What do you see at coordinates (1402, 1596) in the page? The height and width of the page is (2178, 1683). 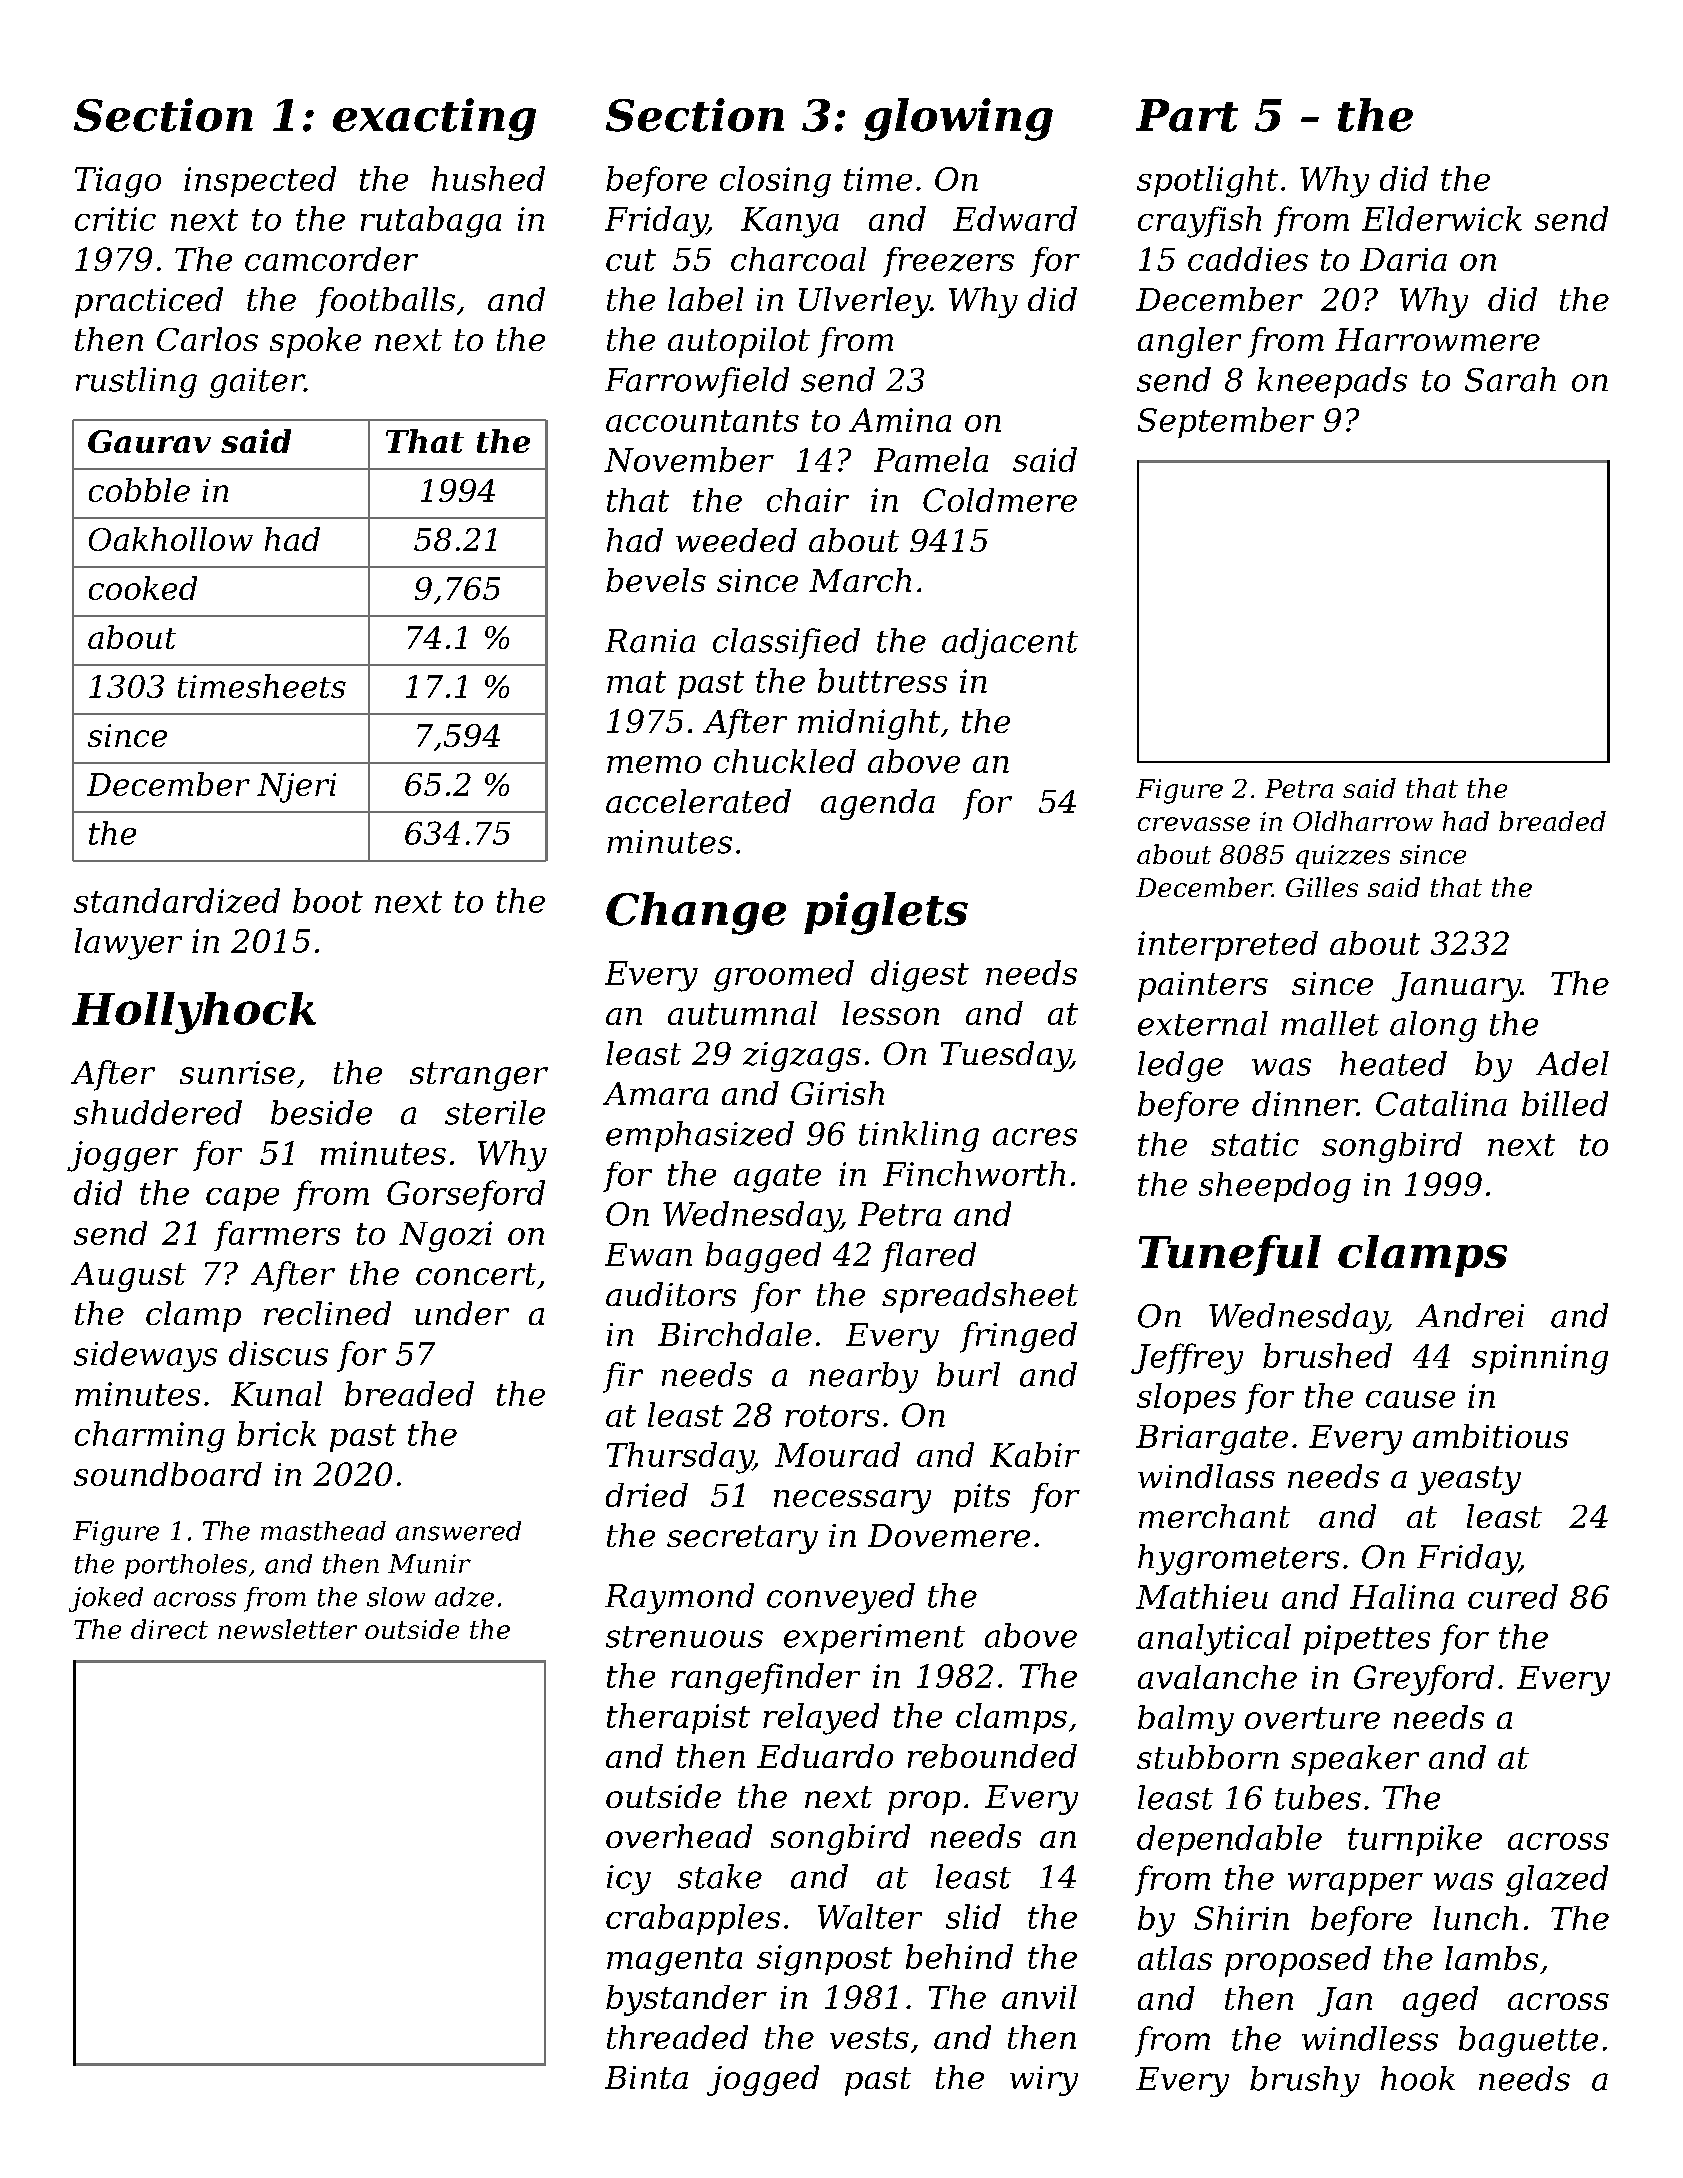 I see `Halina` at bounding box center [1402, 1596].
